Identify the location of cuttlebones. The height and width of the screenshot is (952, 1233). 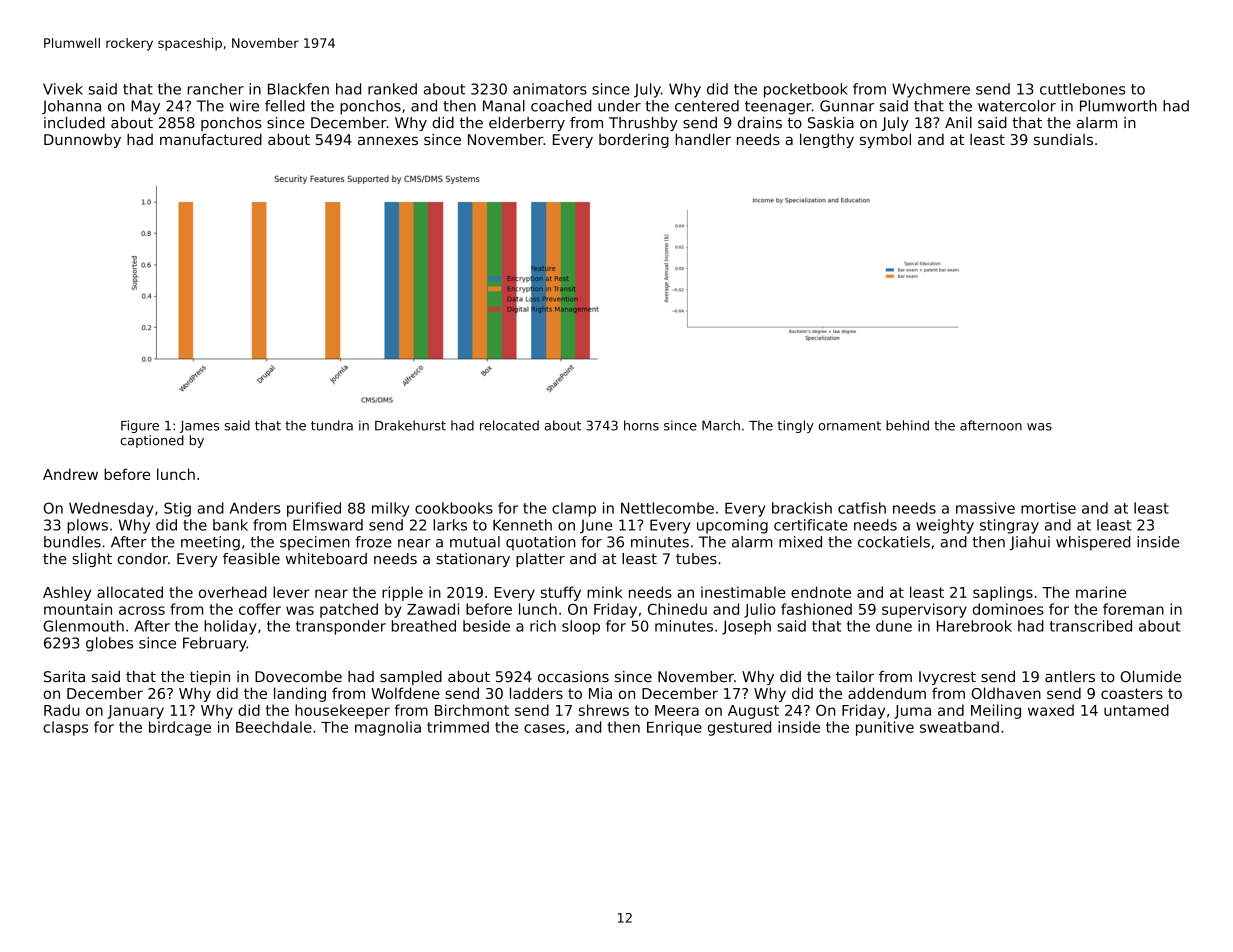
(1083, 89).
